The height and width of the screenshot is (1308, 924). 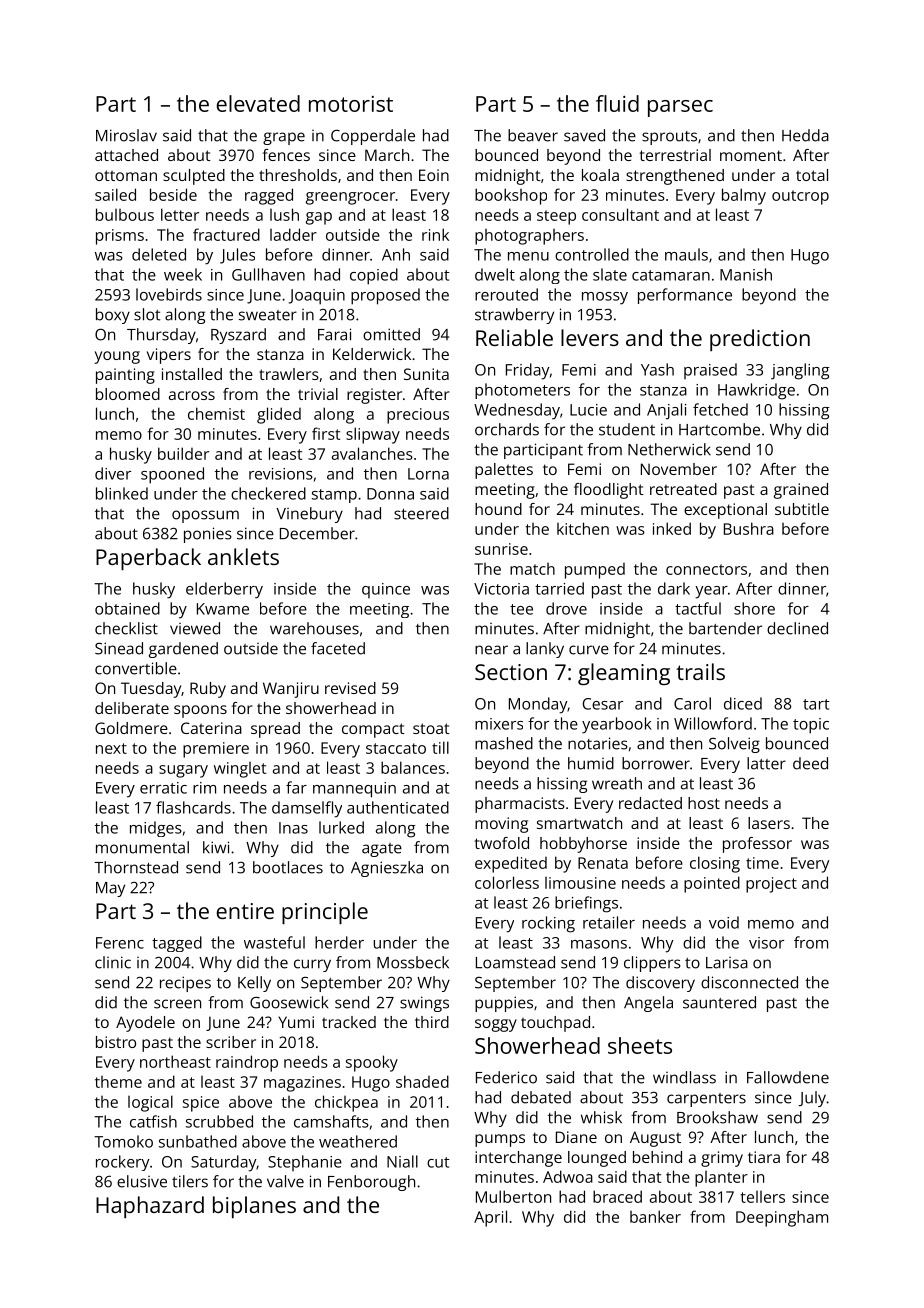 I want to click on Lucie, so click(x=588, y=410).
